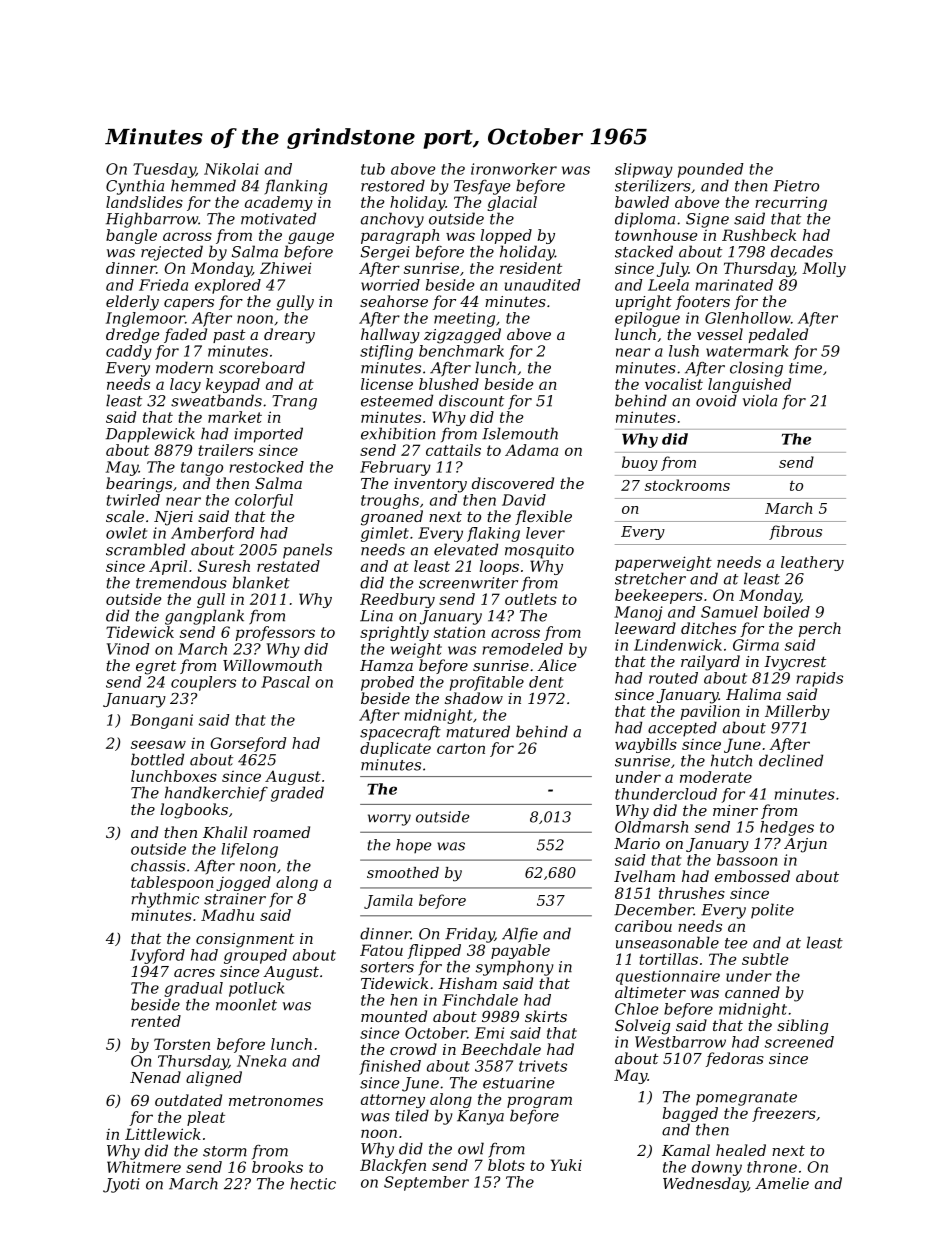 Image resolution: width=952 pixels, height=1233 pixels. What do you see at coordinates (414, 846) in the screenshot?
I see `hope` at bounding box center [414, 846].
